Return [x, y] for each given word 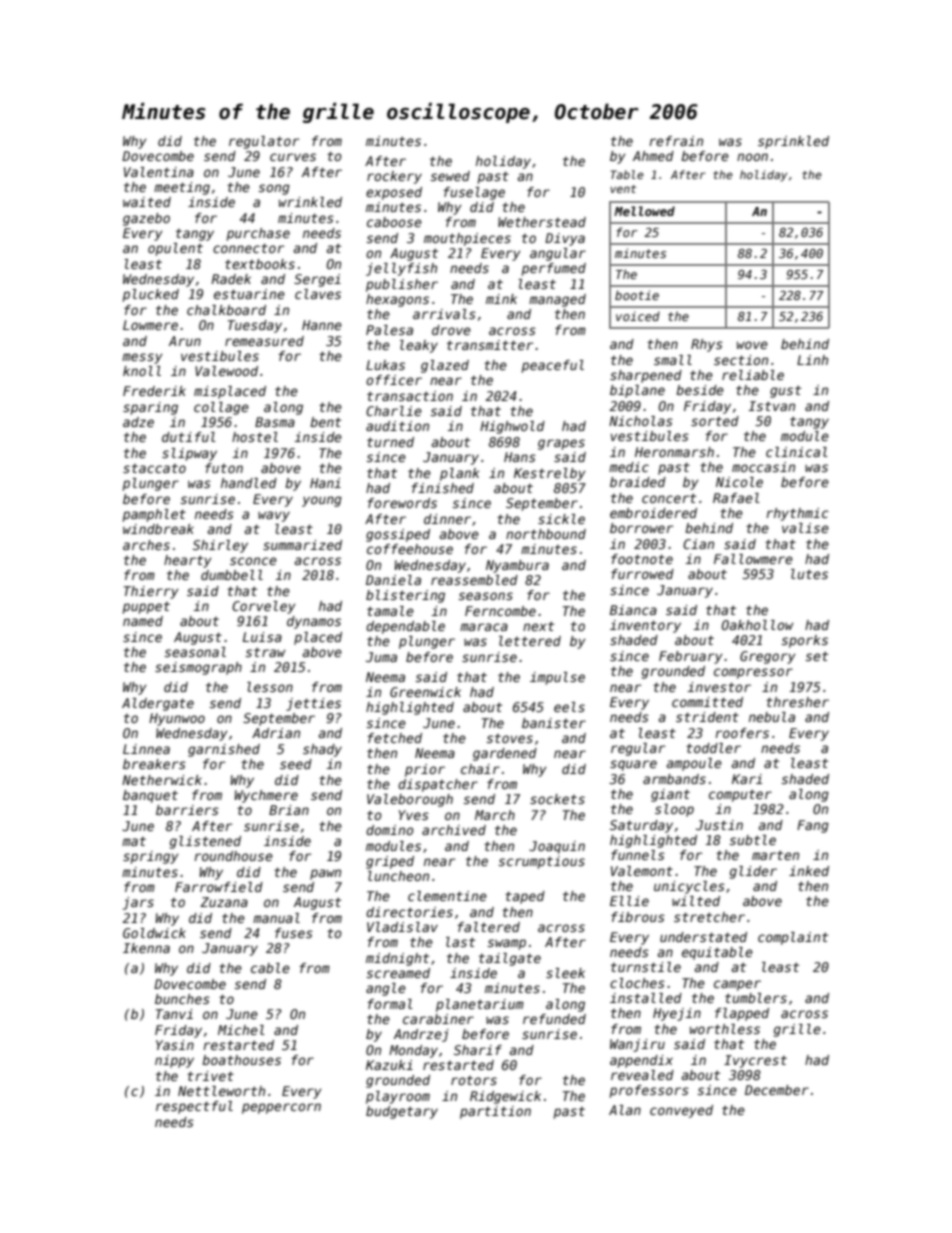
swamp [507, 944]
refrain [676, 141]
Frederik [154, 391]
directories [409, 912]
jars [138, 903]
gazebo [146, 219]
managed [557, 300]
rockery [394, 177]
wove [752, 345]
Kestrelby [550, 474]
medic [629, 467]
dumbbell [232, 575]
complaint [793, 938]
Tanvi [174, 1014]
